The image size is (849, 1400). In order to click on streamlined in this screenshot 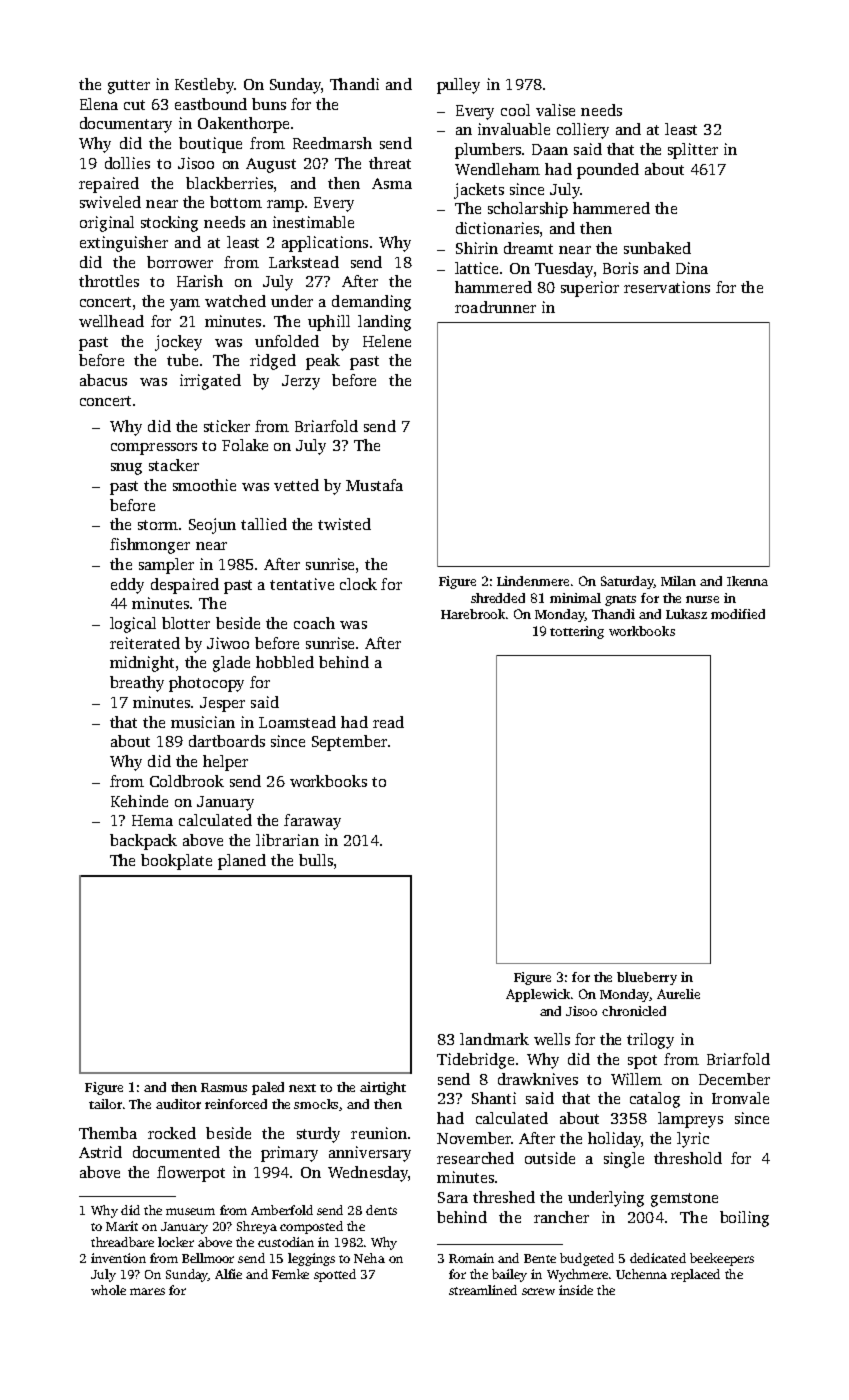, I will do `click(483, 1290)`.
